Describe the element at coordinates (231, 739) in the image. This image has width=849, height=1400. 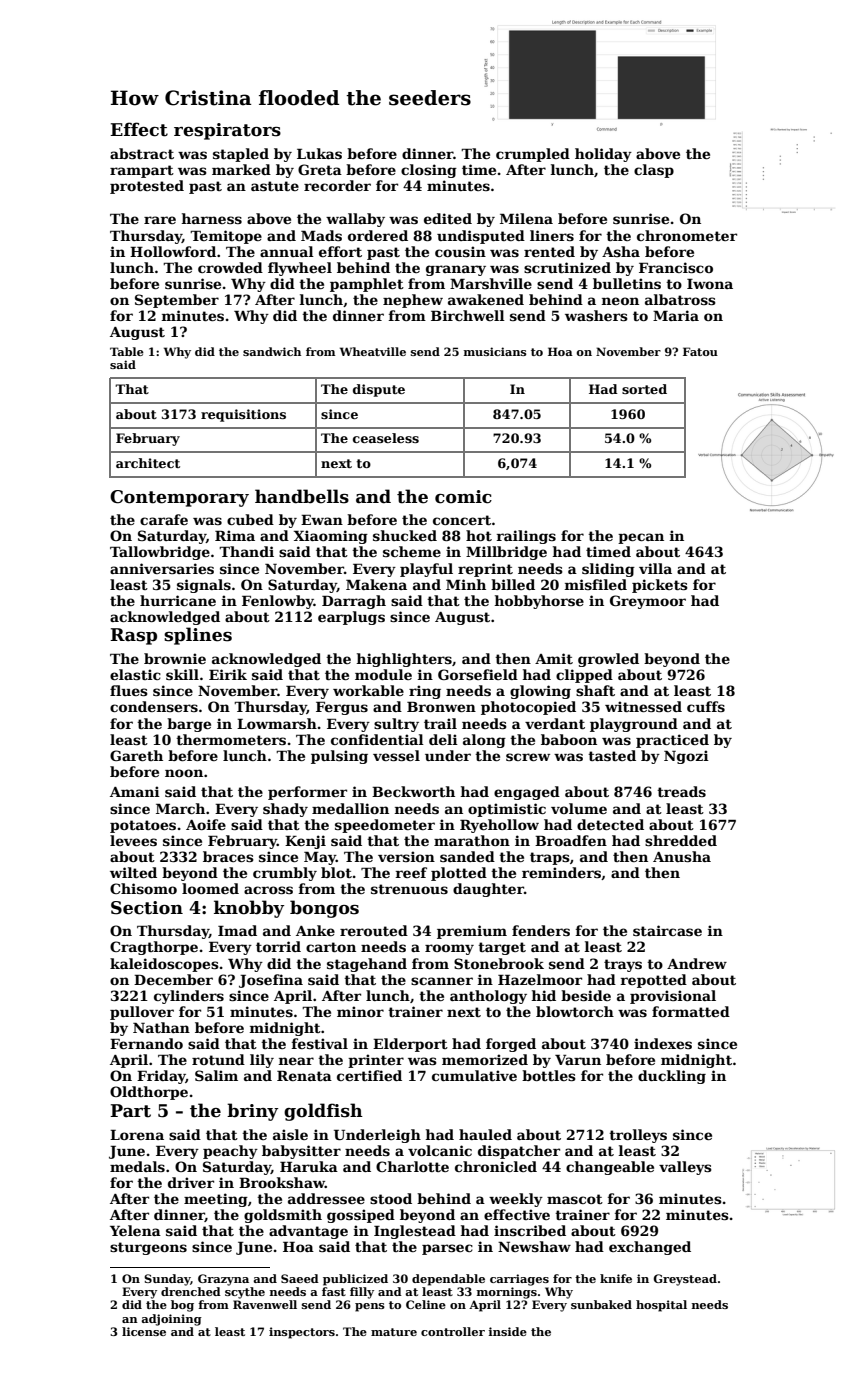
I see `thermometers` at that location.
